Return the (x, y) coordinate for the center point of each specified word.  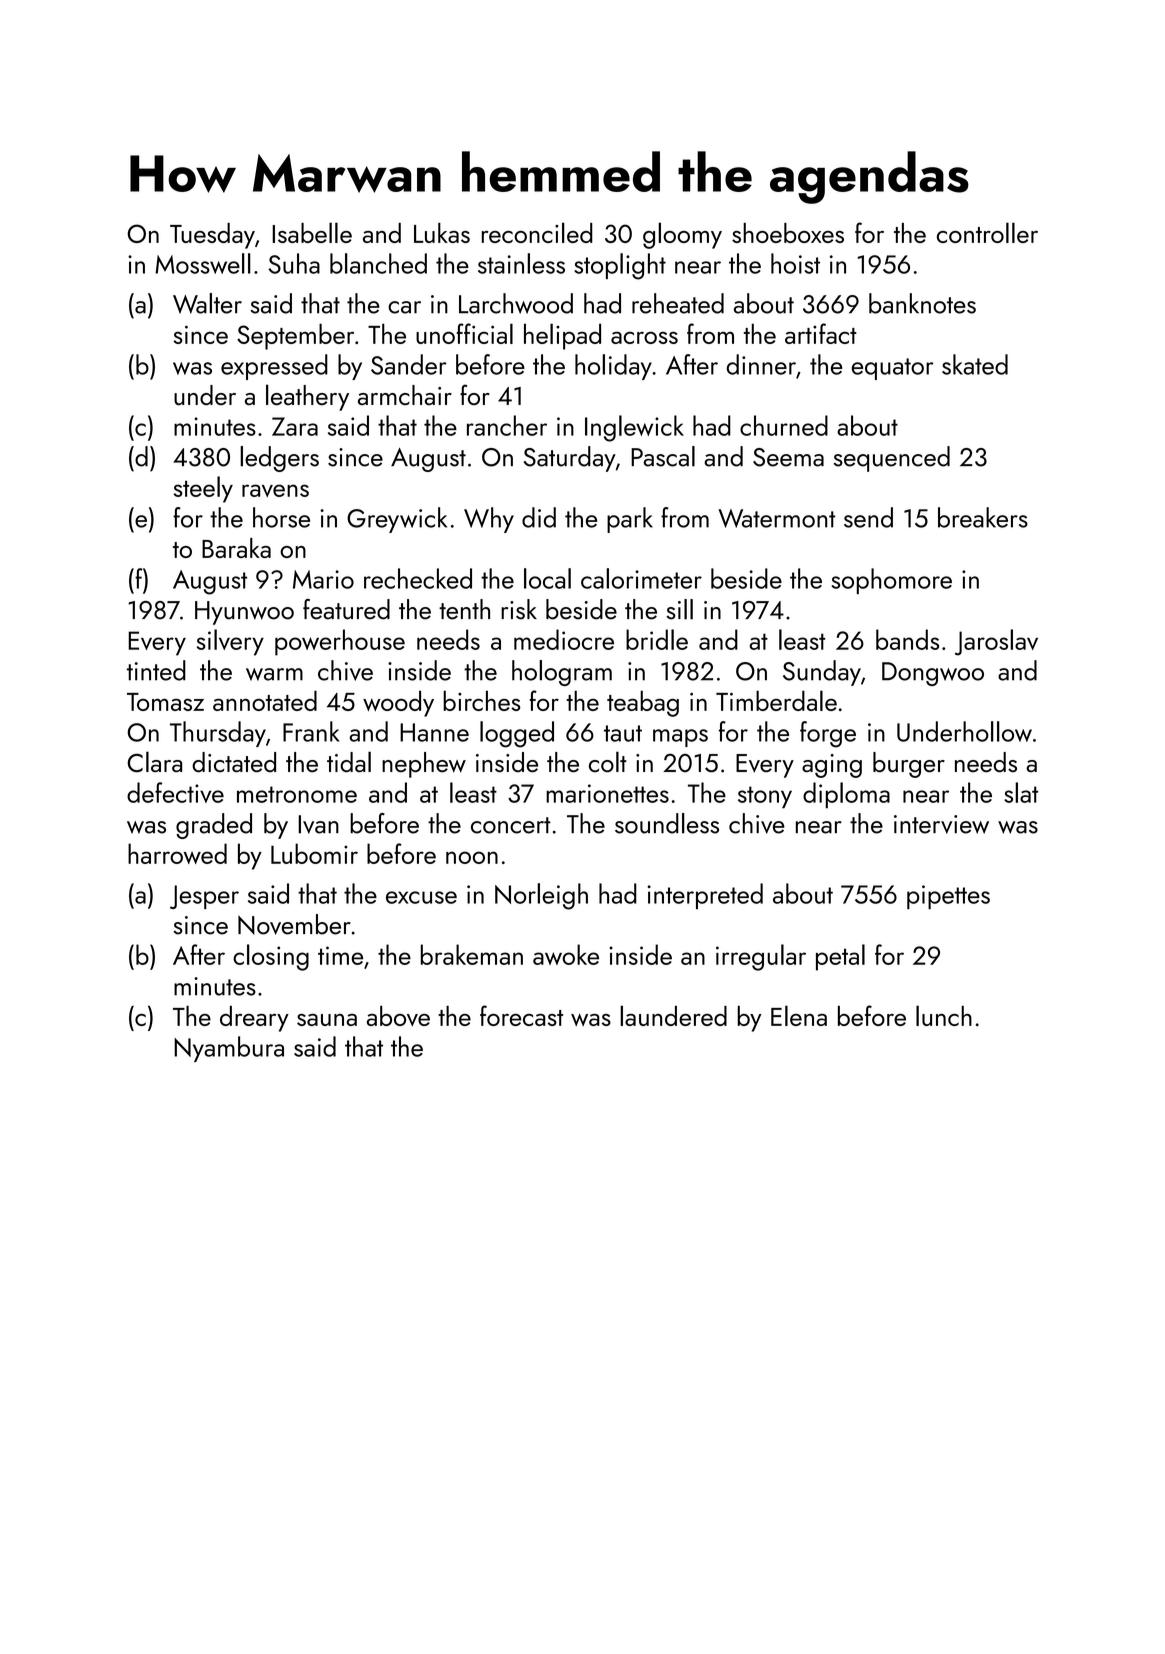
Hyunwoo (244, 613)
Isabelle (312, 232)
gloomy (682, 235)
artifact (821, 333)
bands (907, 639)
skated (975, 364)
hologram (562, 673)
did (539, 517)
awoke (566, 954)
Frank (311, 731)
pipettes (948, 897)
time (340, 955)
